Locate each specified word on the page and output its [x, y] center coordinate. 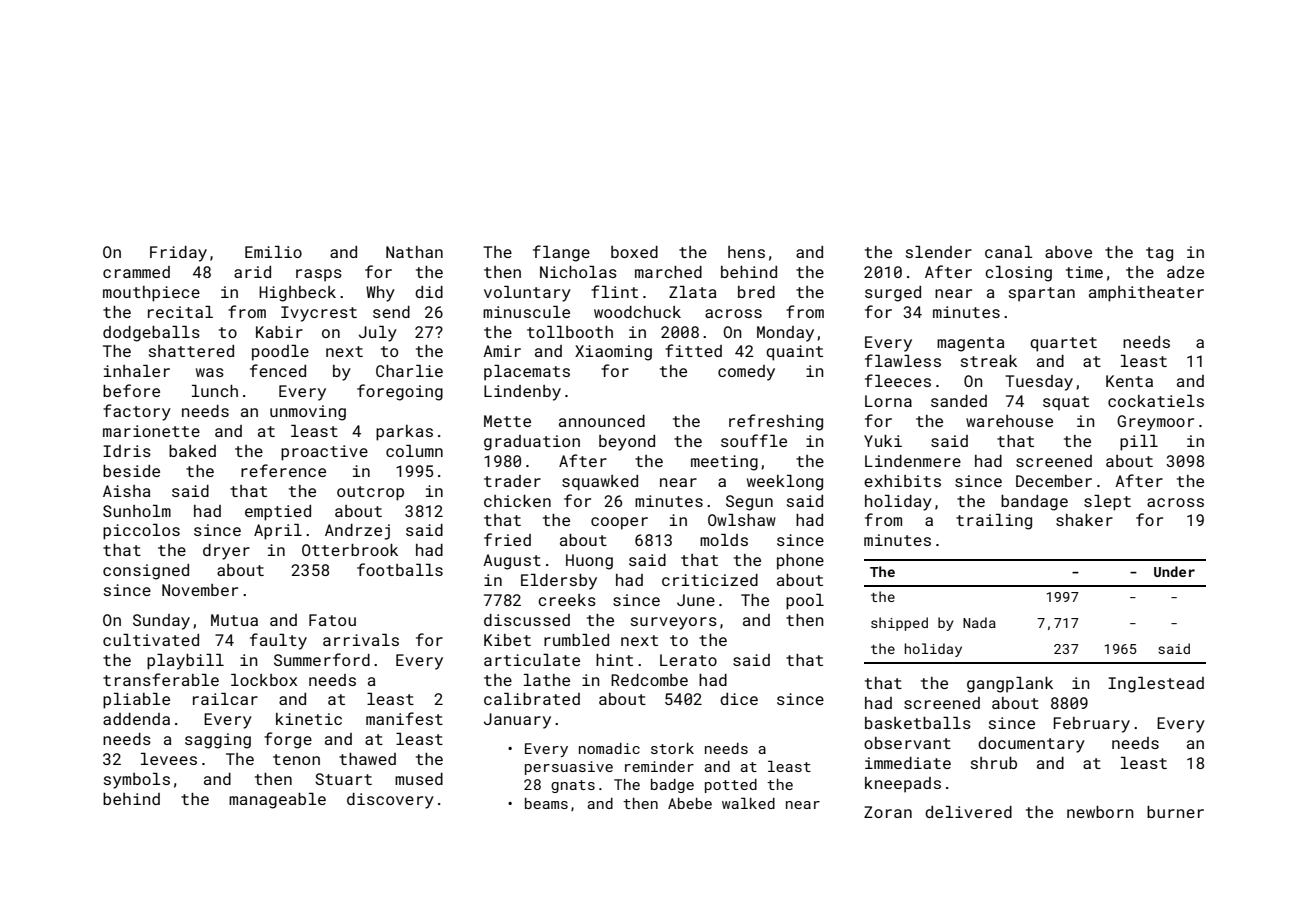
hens [746, 252]
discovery [390, 801]
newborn [1100, 812]
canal [1009, 252]
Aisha [127, 491]
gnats [573, 786]
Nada [979, 622]
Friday [178, 254]
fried [507, 539]
